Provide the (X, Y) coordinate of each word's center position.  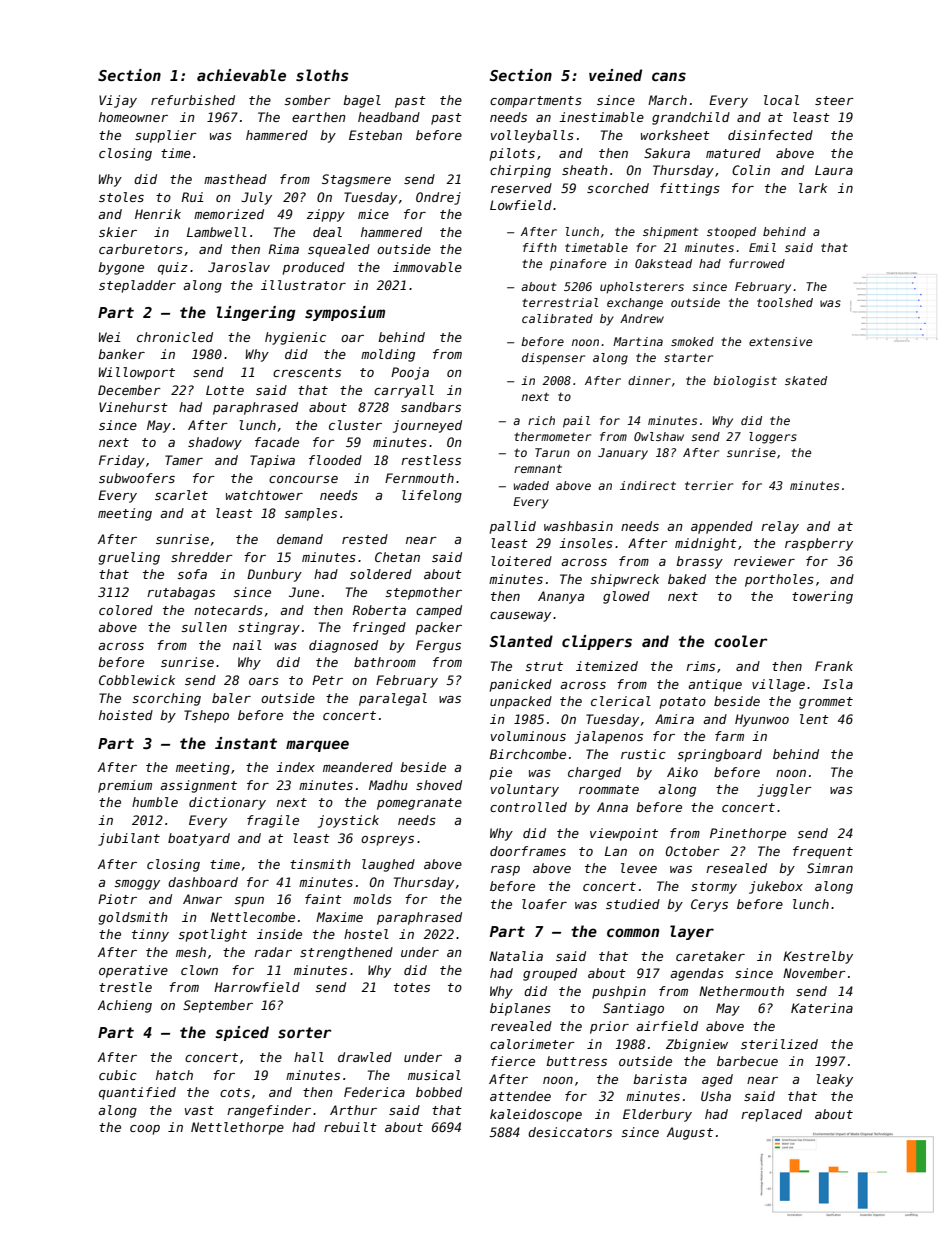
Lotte (225, 390)
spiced (242, 1033)
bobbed (439, 1092)
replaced (771, 1115)
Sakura (667, 153)
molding (388, 355)
